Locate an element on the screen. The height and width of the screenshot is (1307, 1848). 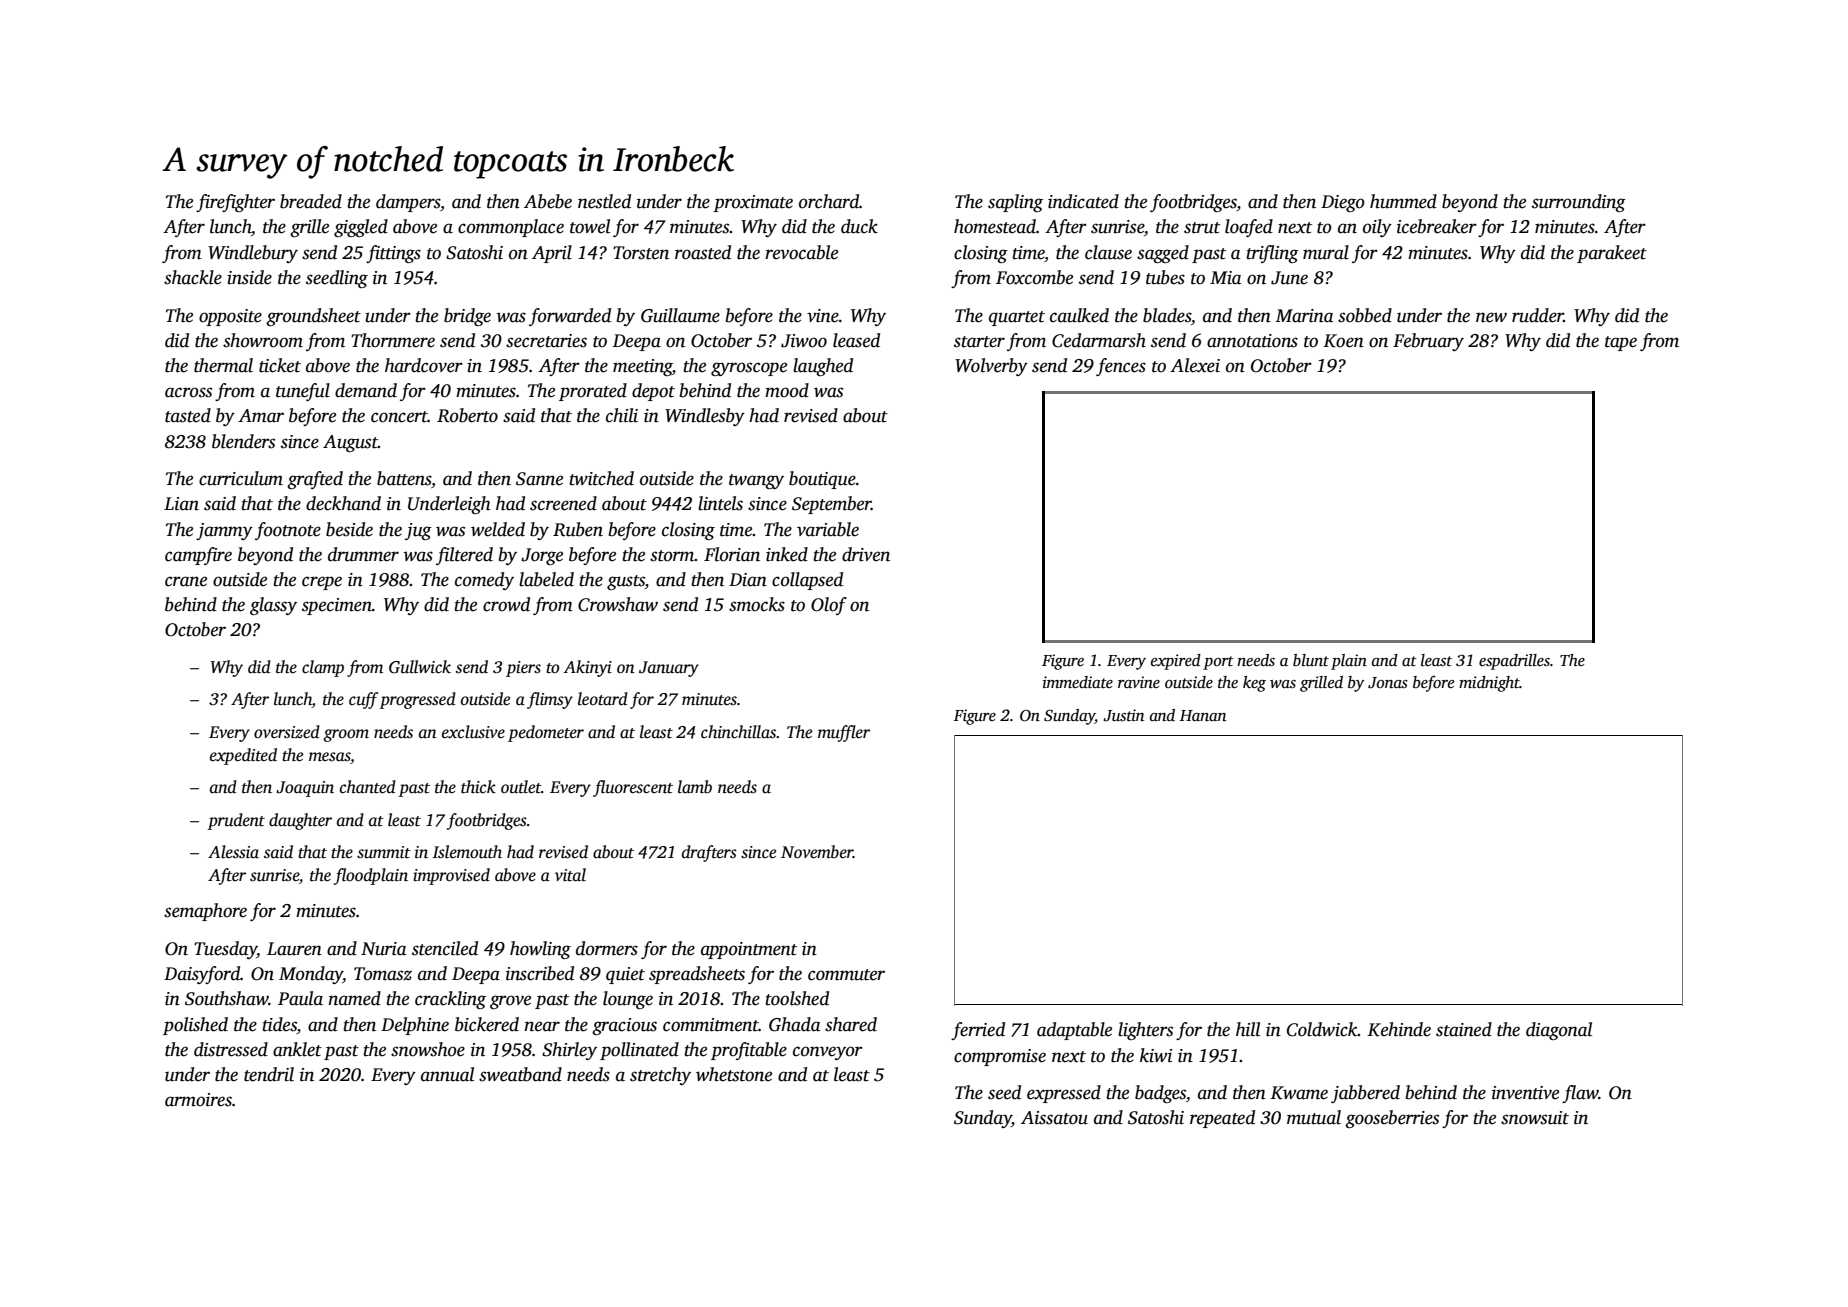
armoires is located at coordinates (198, 1100).
